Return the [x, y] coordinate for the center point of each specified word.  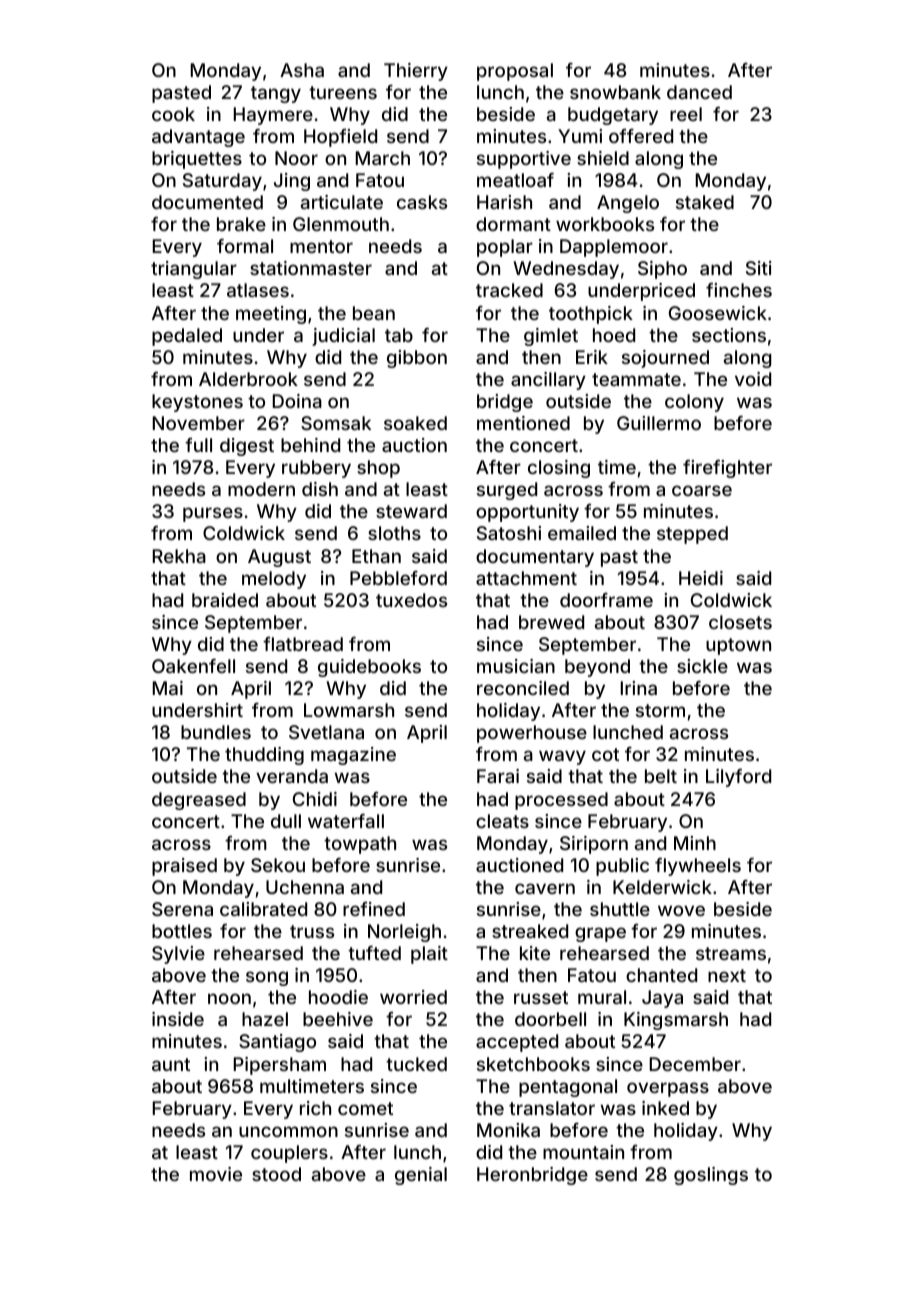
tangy [276, 94]
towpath [360, 845]
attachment [526, 578]
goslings [711, 1176]
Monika [508, 1130]
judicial [343, 337]
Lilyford [738, 778]
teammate [636, 379]
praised [184, 867]
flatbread [303, 644]
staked [705, 202]
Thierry [416, 72]
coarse [702, 490]
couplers [289, 1154]
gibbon [417, 359]
